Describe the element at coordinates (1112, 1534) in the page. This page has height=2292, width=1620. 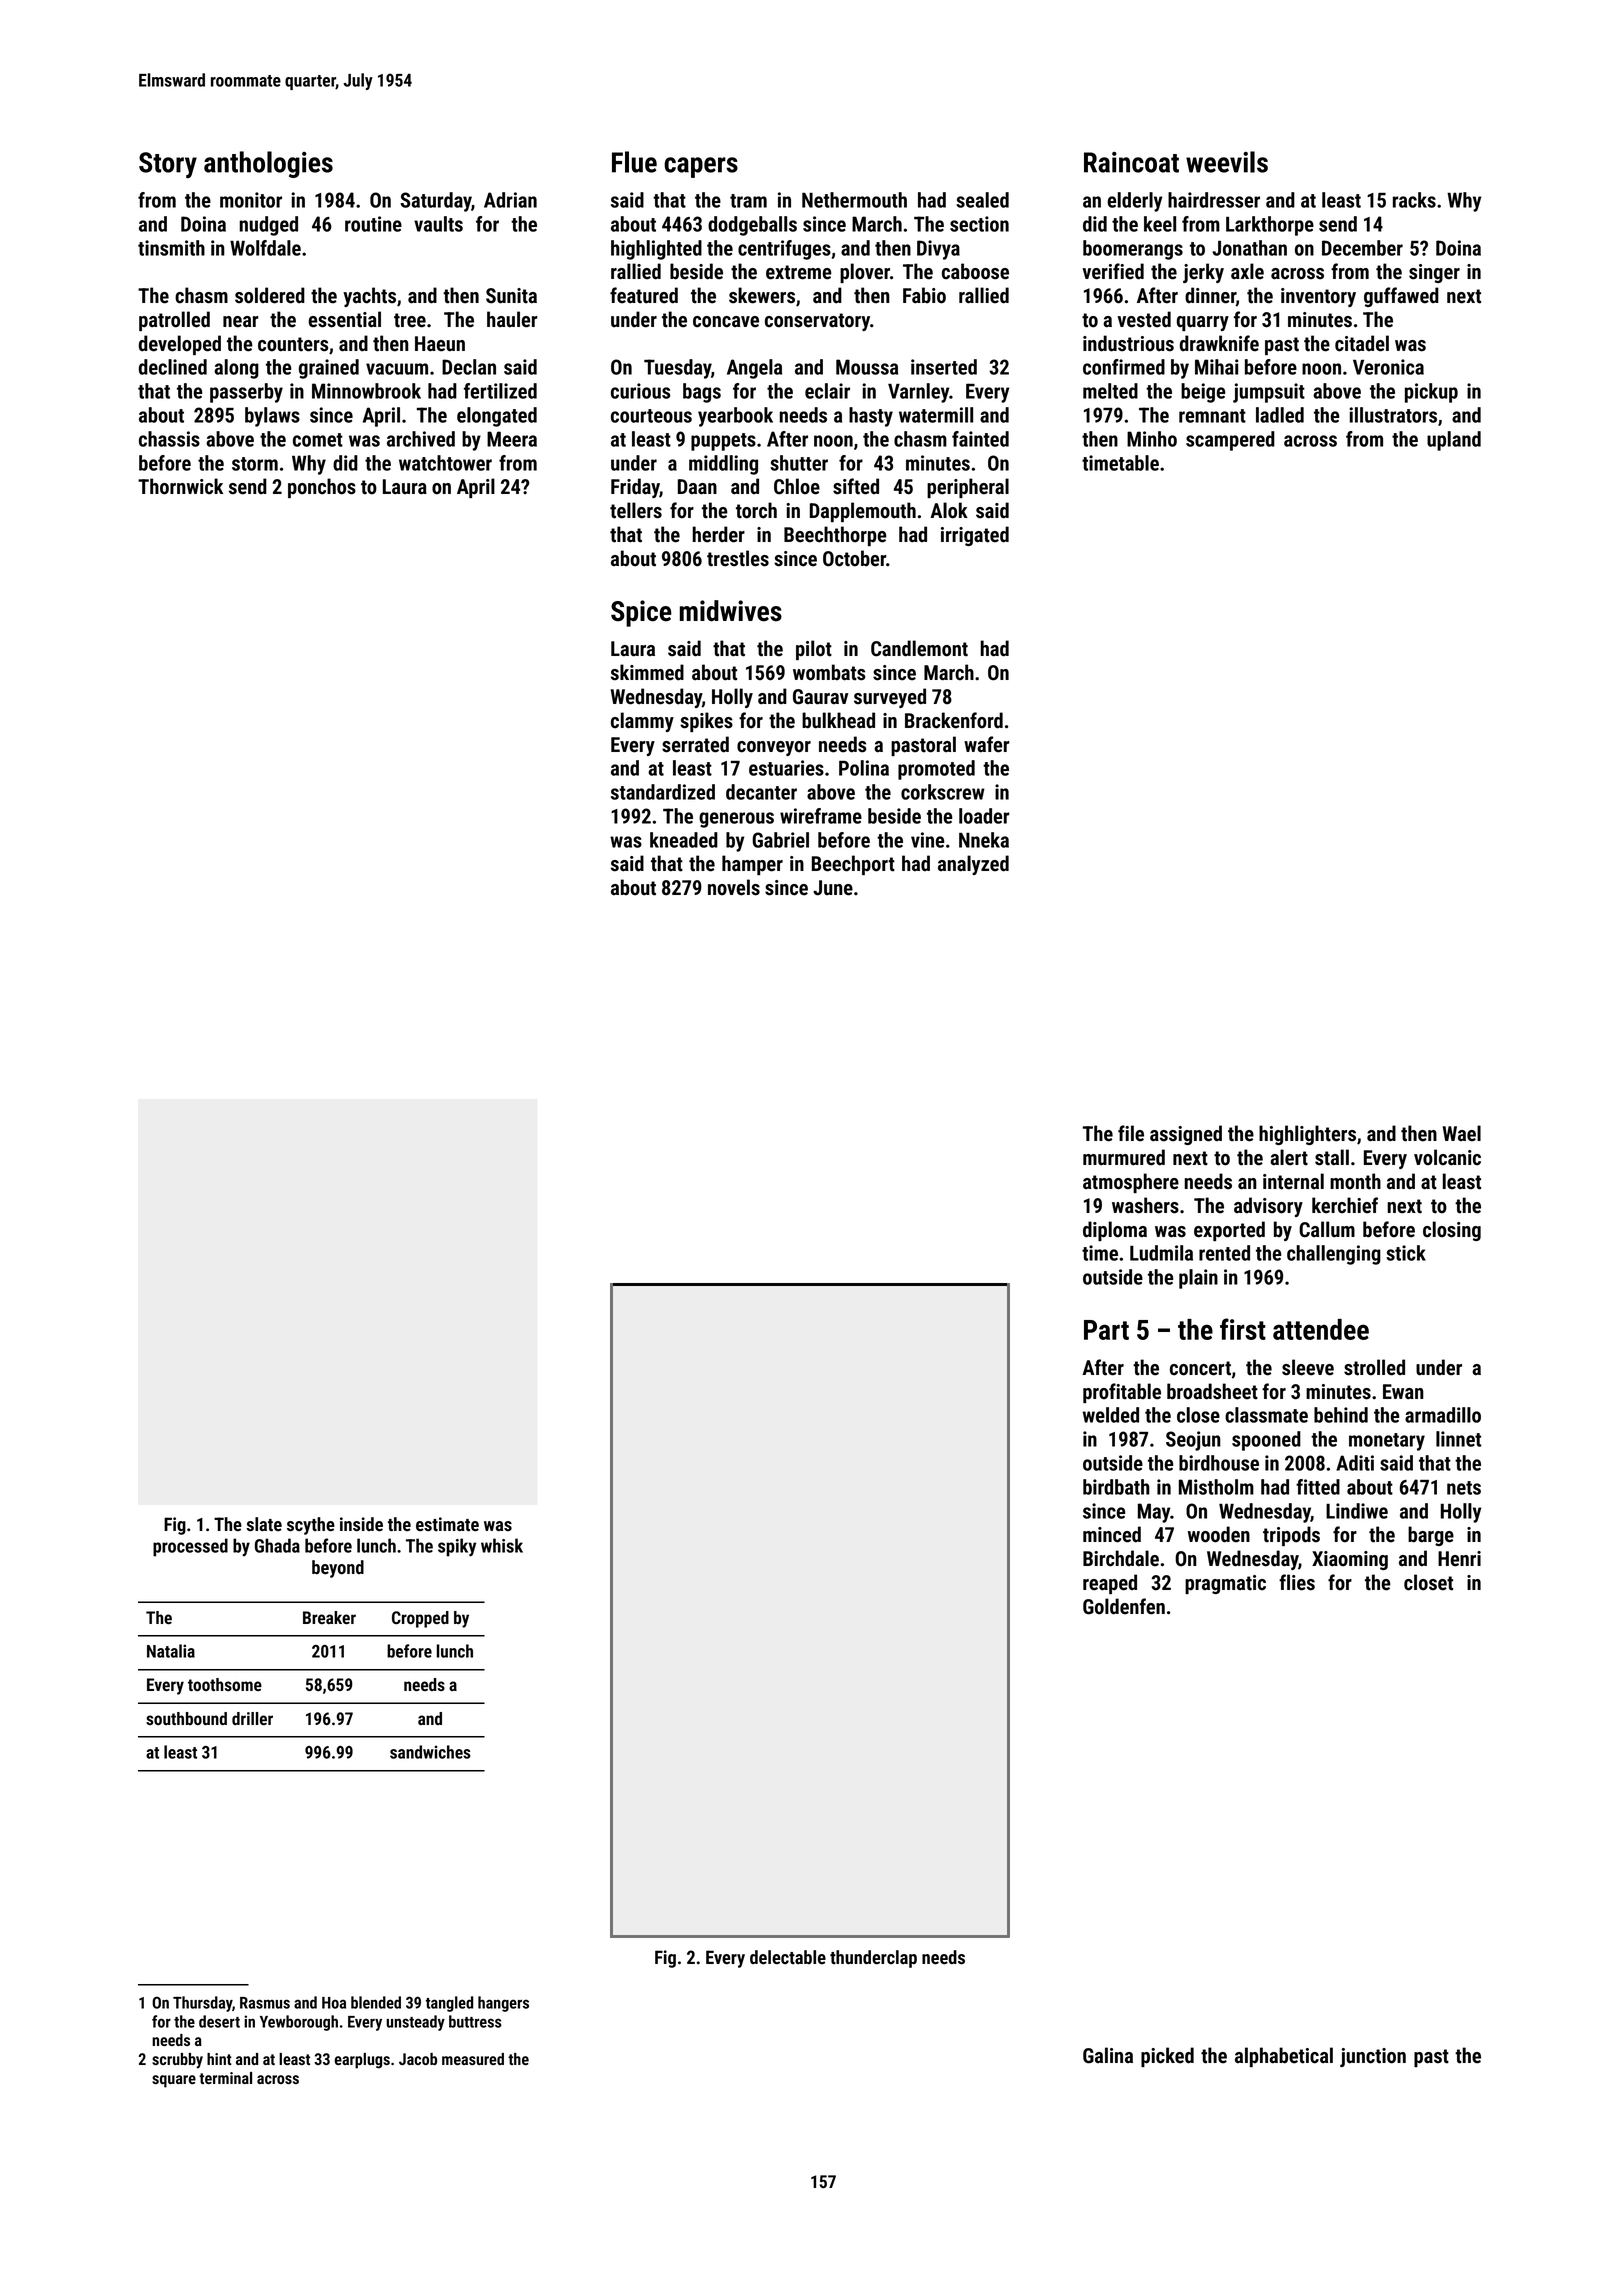
I see `minced` at that location.
